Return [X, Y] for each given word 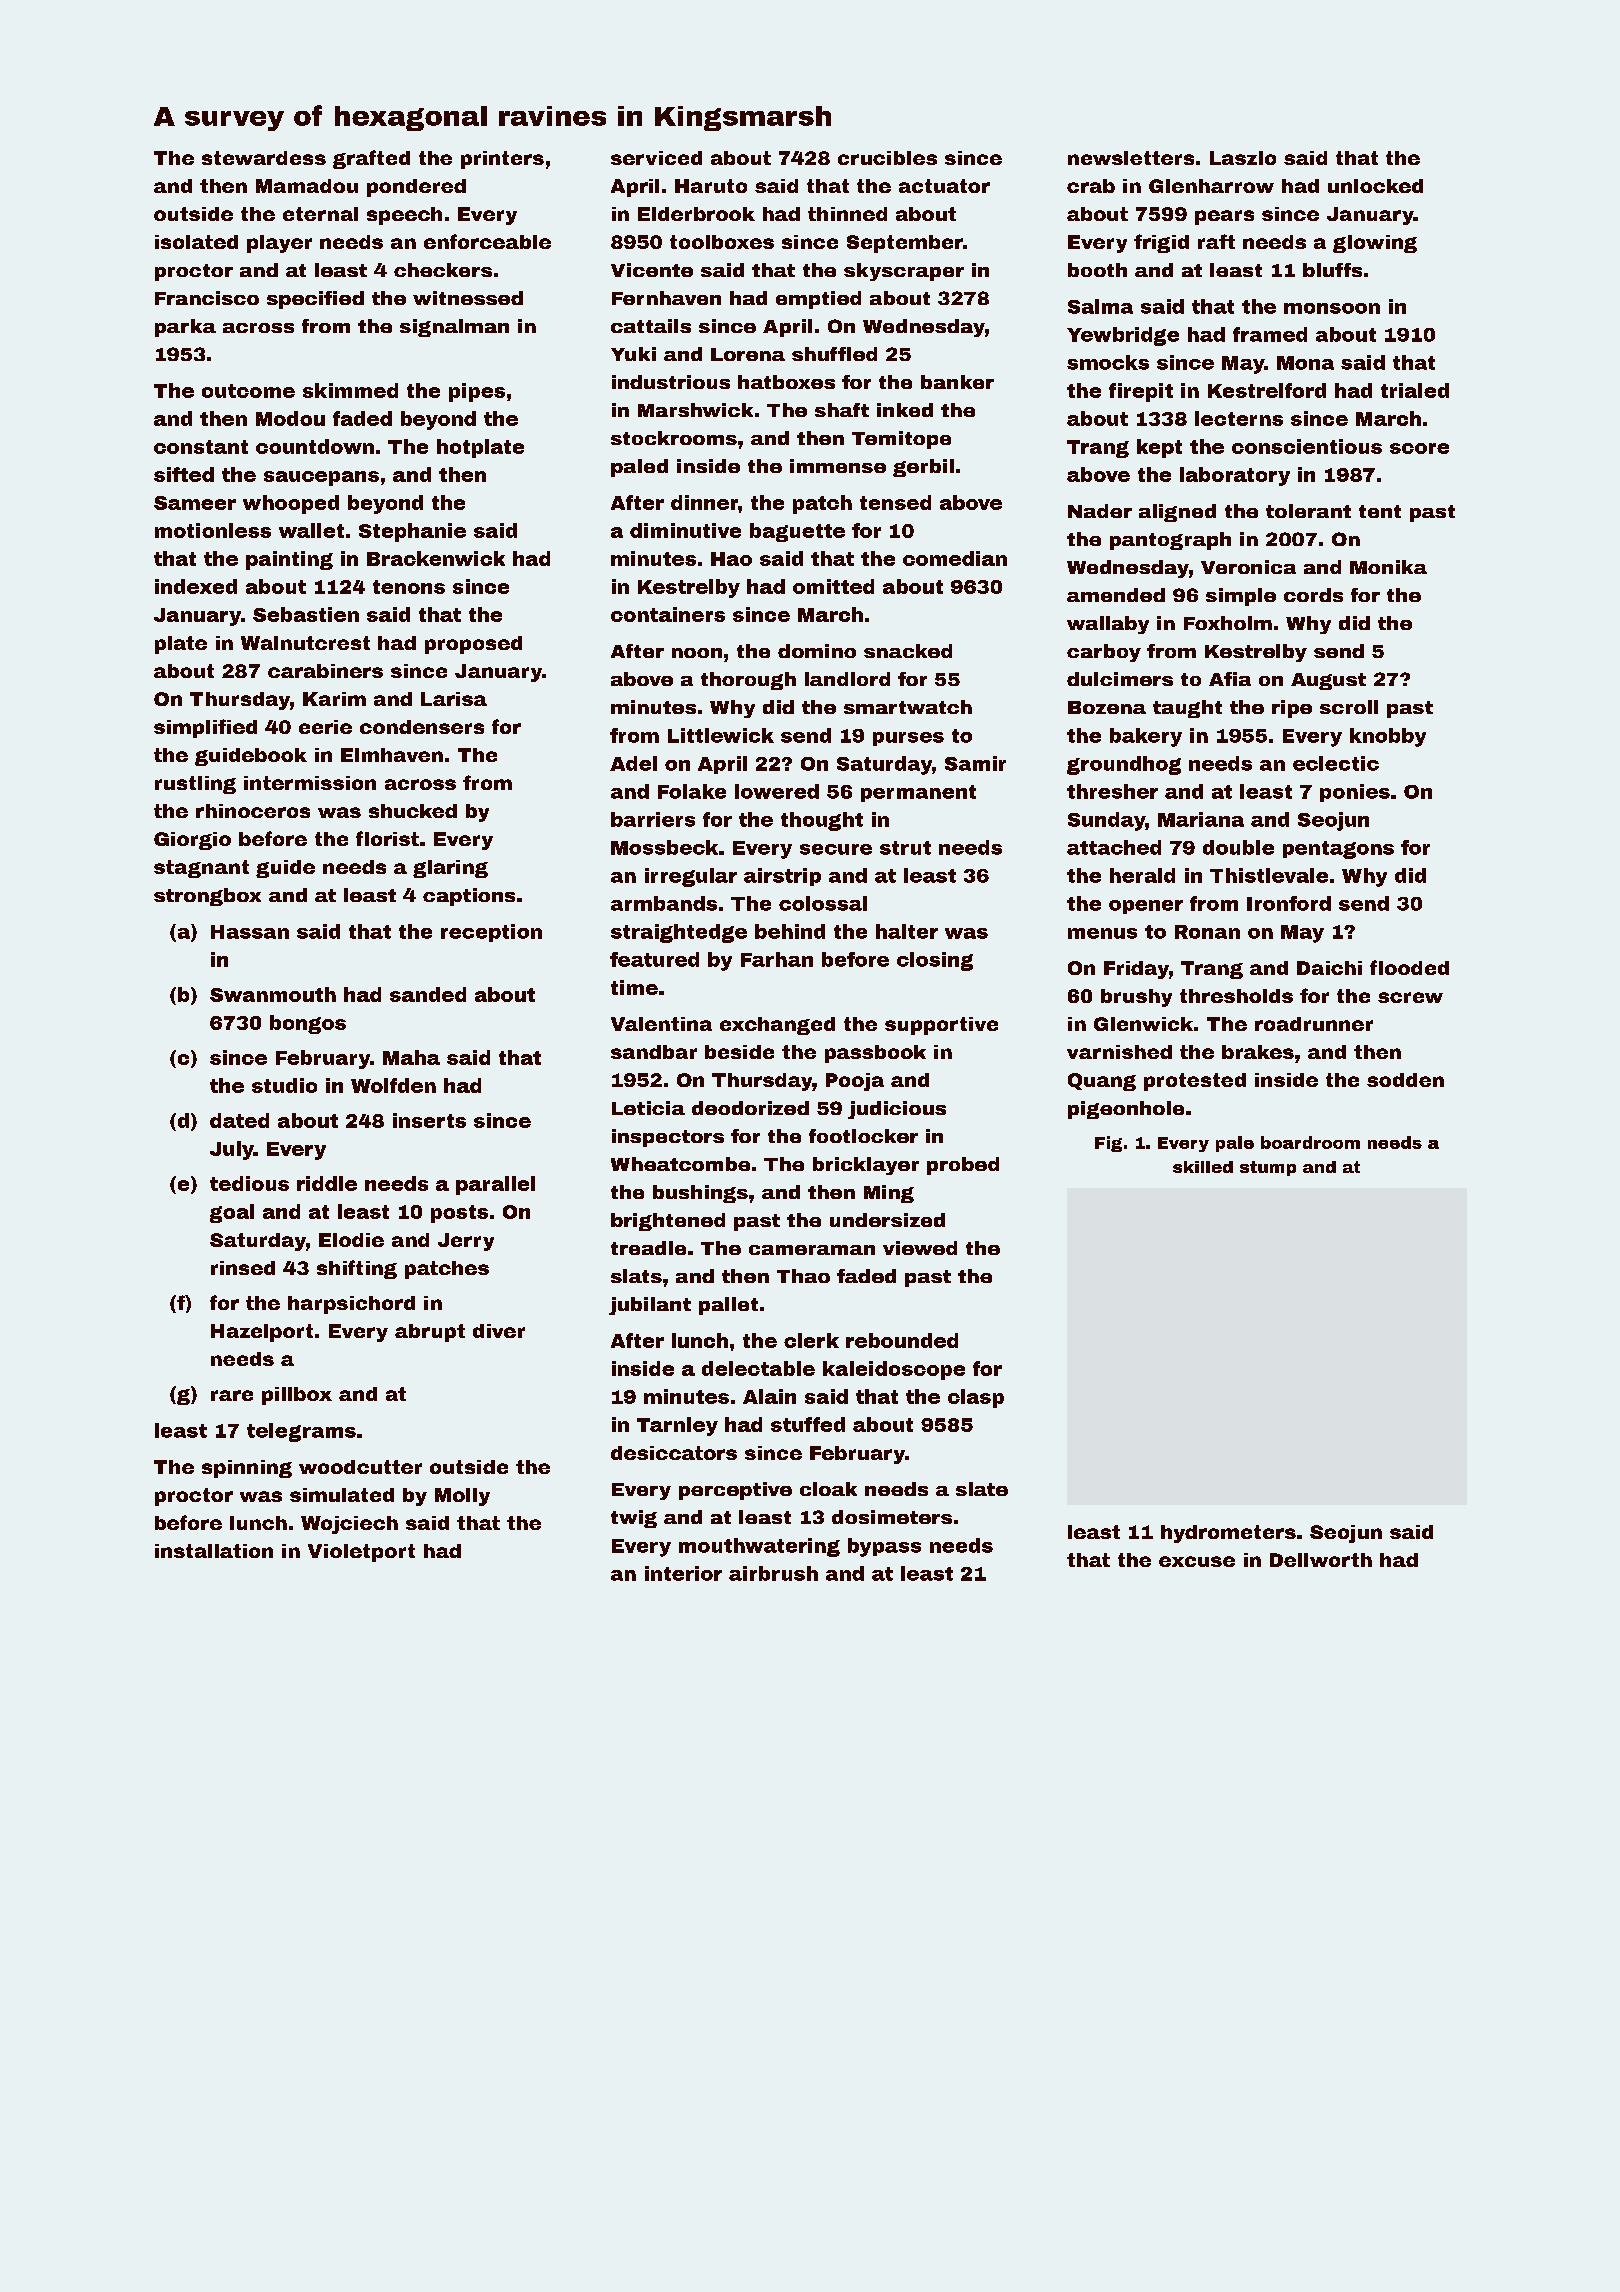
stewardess [264, 158]
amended [1116, 595]
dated [239, 1120]
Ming [889, 1194]
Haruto [711, 186]
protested [1195, 1082]
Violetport [361, 1553]
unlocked [1375, 186]
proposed [473, 645]
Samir [975, 763]
